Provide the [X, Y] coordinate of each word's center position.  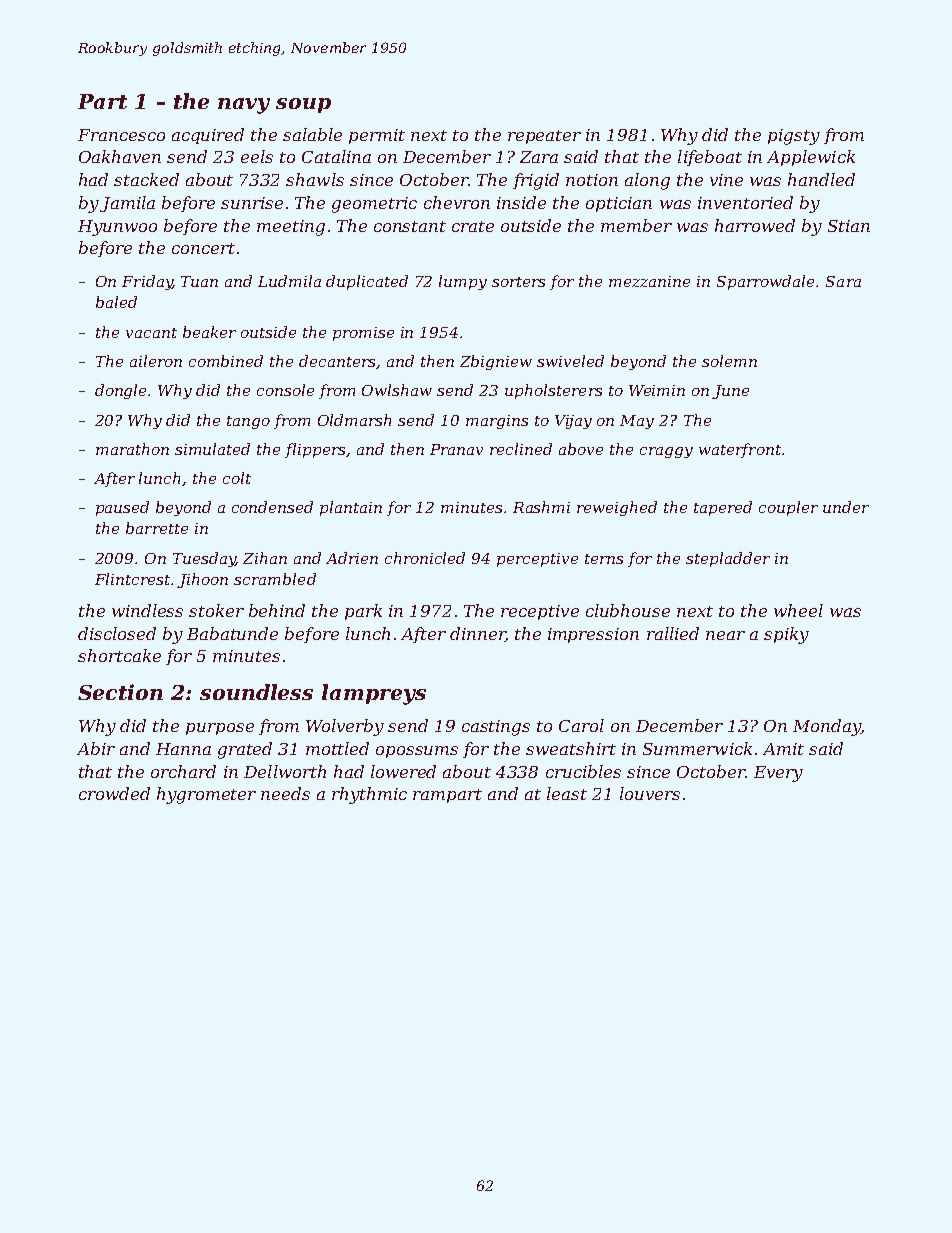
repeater [544, 137]
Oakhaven [120, 156]
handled [821, 179]
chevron [457, 202]
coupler [788, 508]
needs [285, 793]
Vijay [573, 422]
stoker [216, 610]
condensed [272, 507]
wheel [798, 610]
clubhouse [628, 610]
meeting [291, 228]
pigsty [794, 137]
